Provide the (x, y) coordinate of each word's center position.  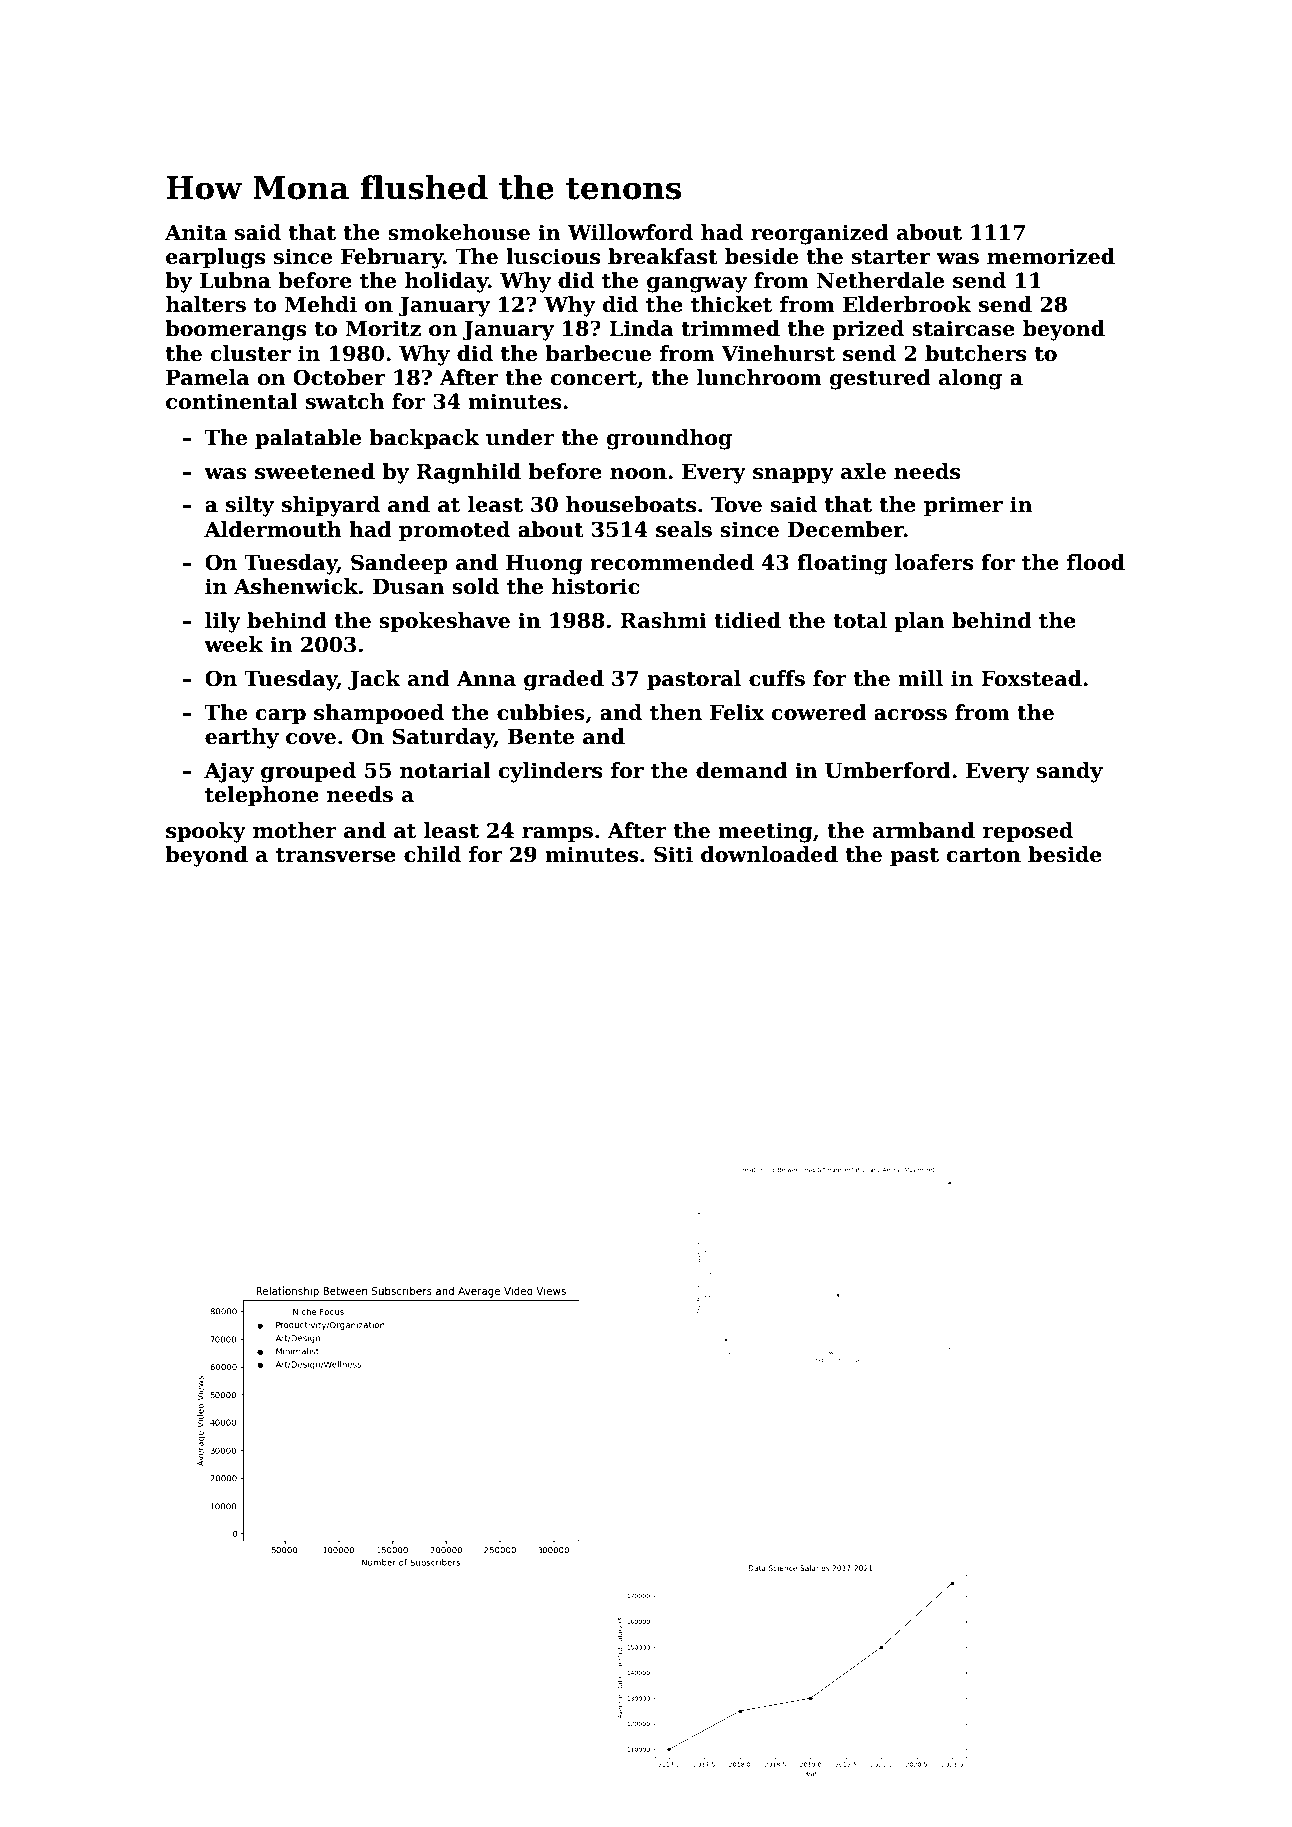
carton (984, 855)
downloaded (769, 854)
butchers (975, 353)
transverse (336, 855)
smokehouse (459, 232)
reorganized (820, 234)
